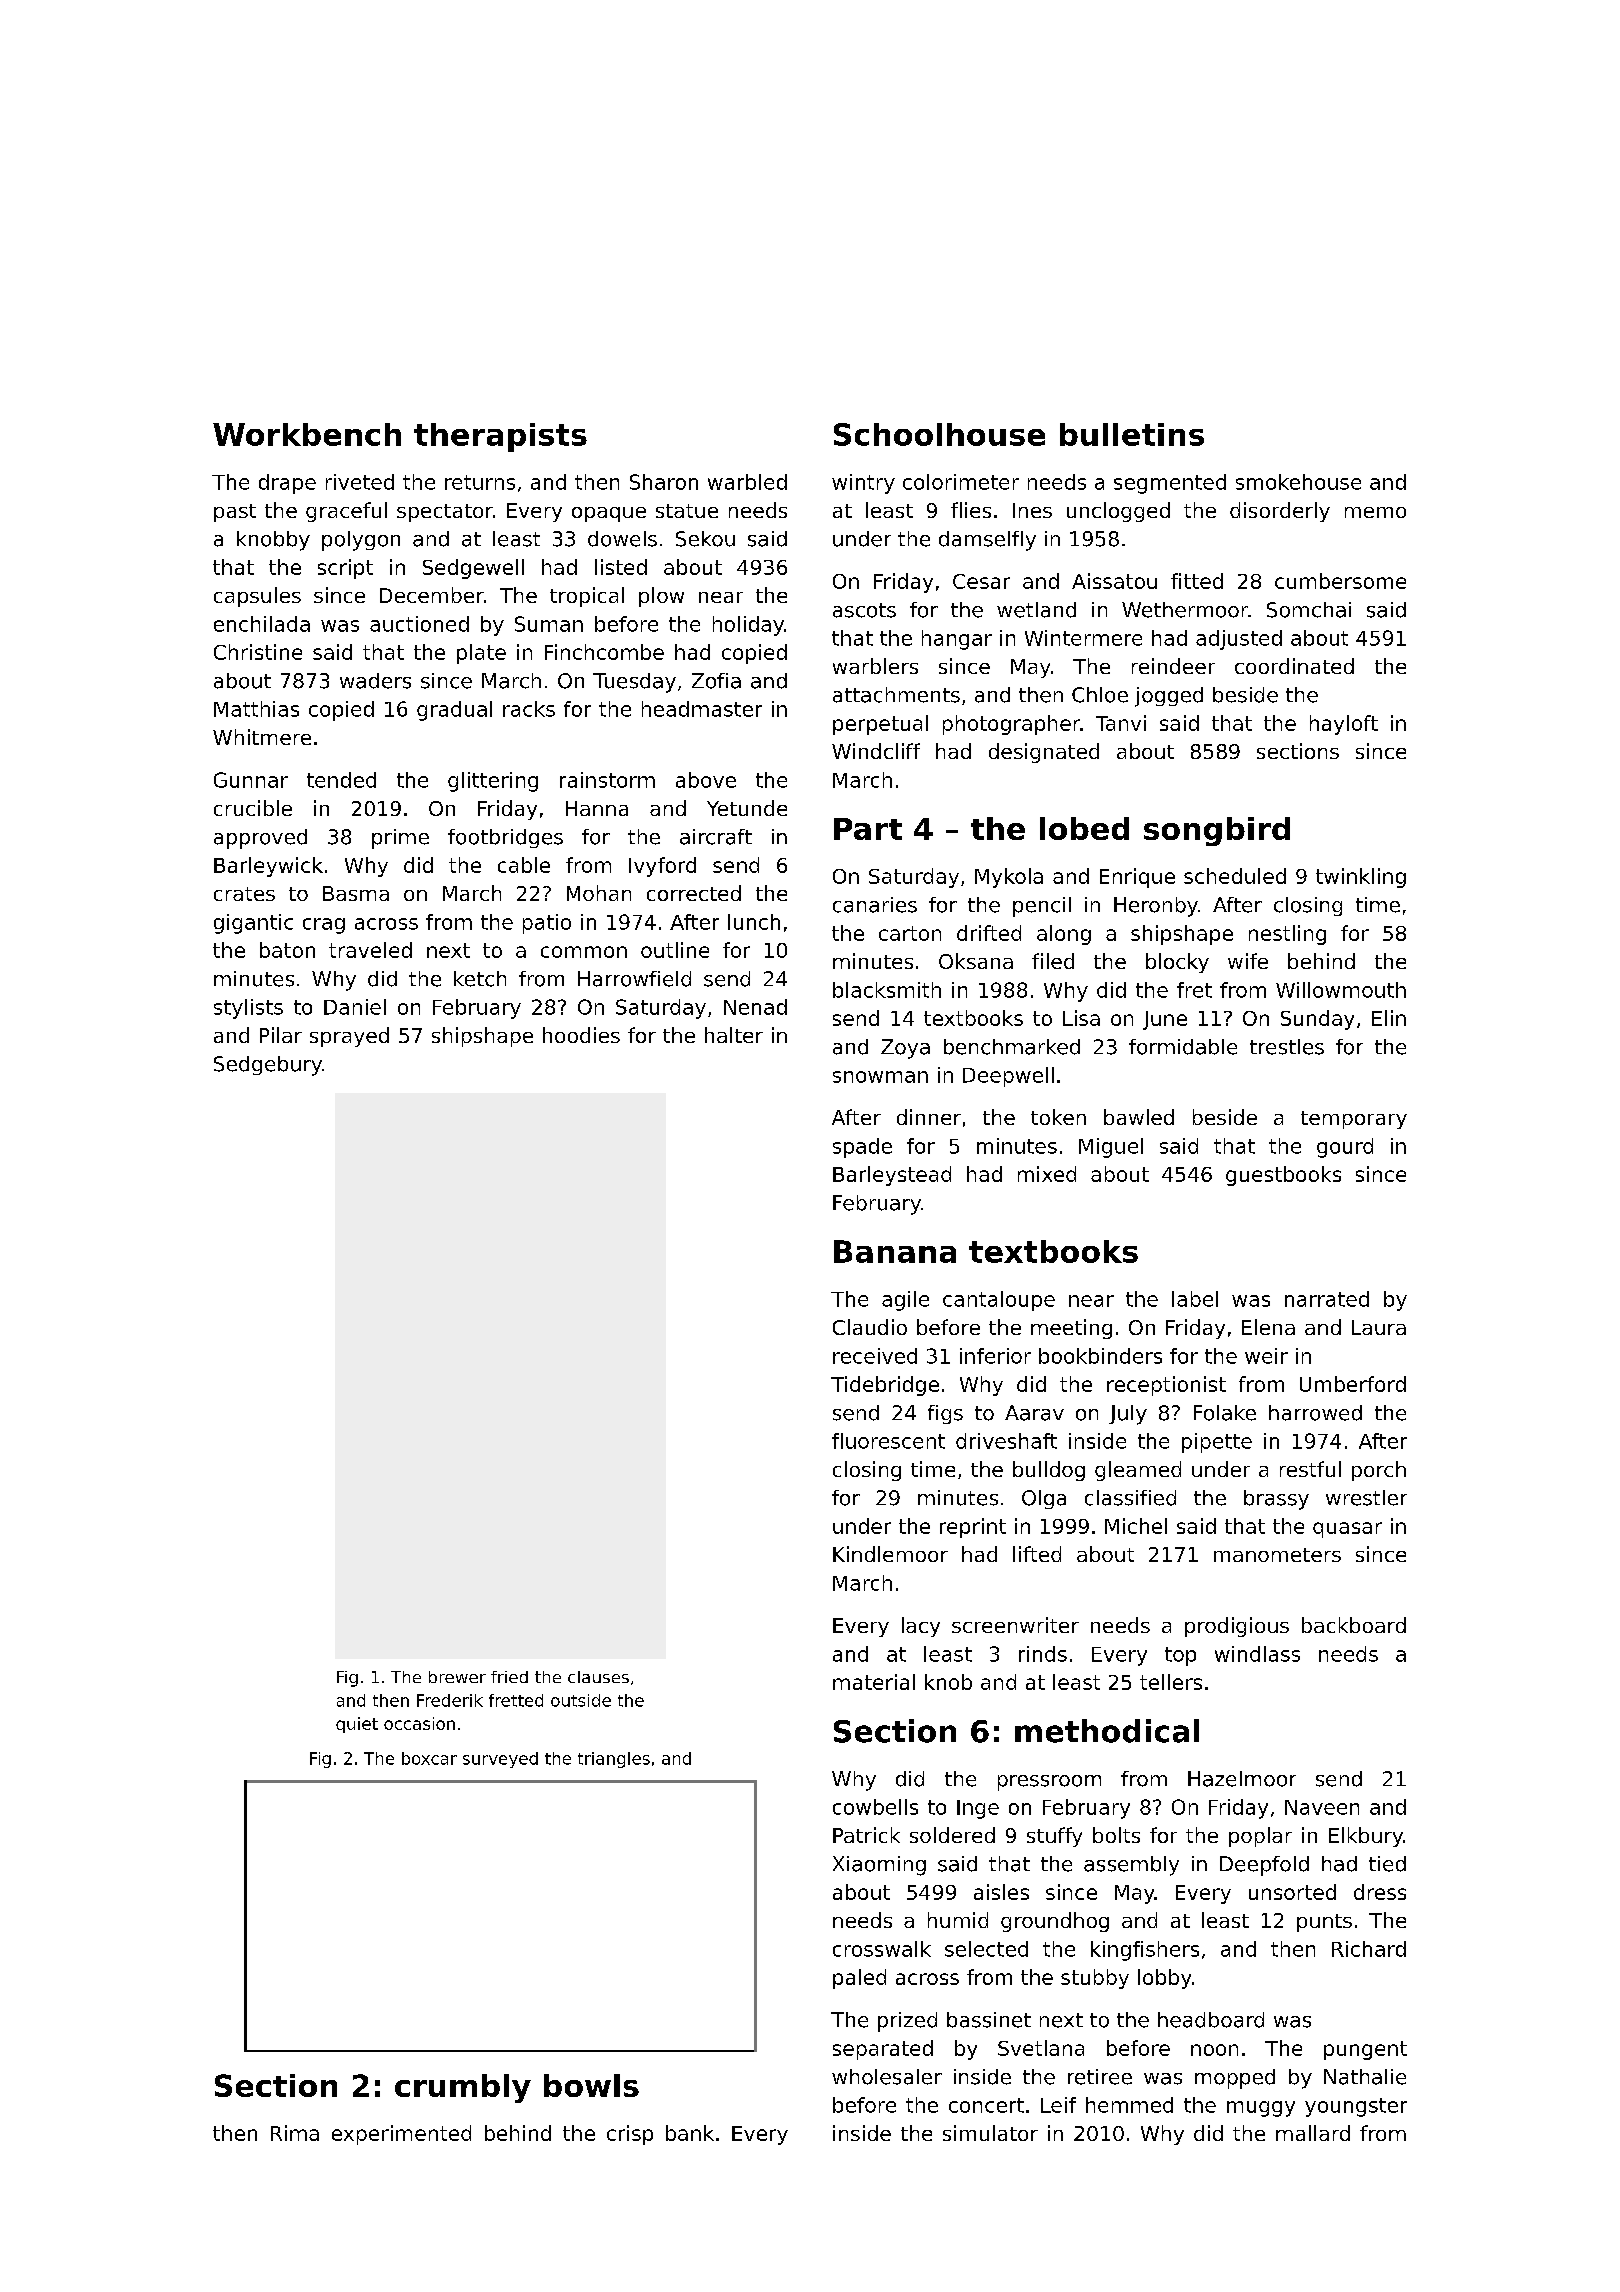 Image resolution: width=1620 pixels, height=2292 pixels. I want to click on manometers, so click(1277, 1555).
